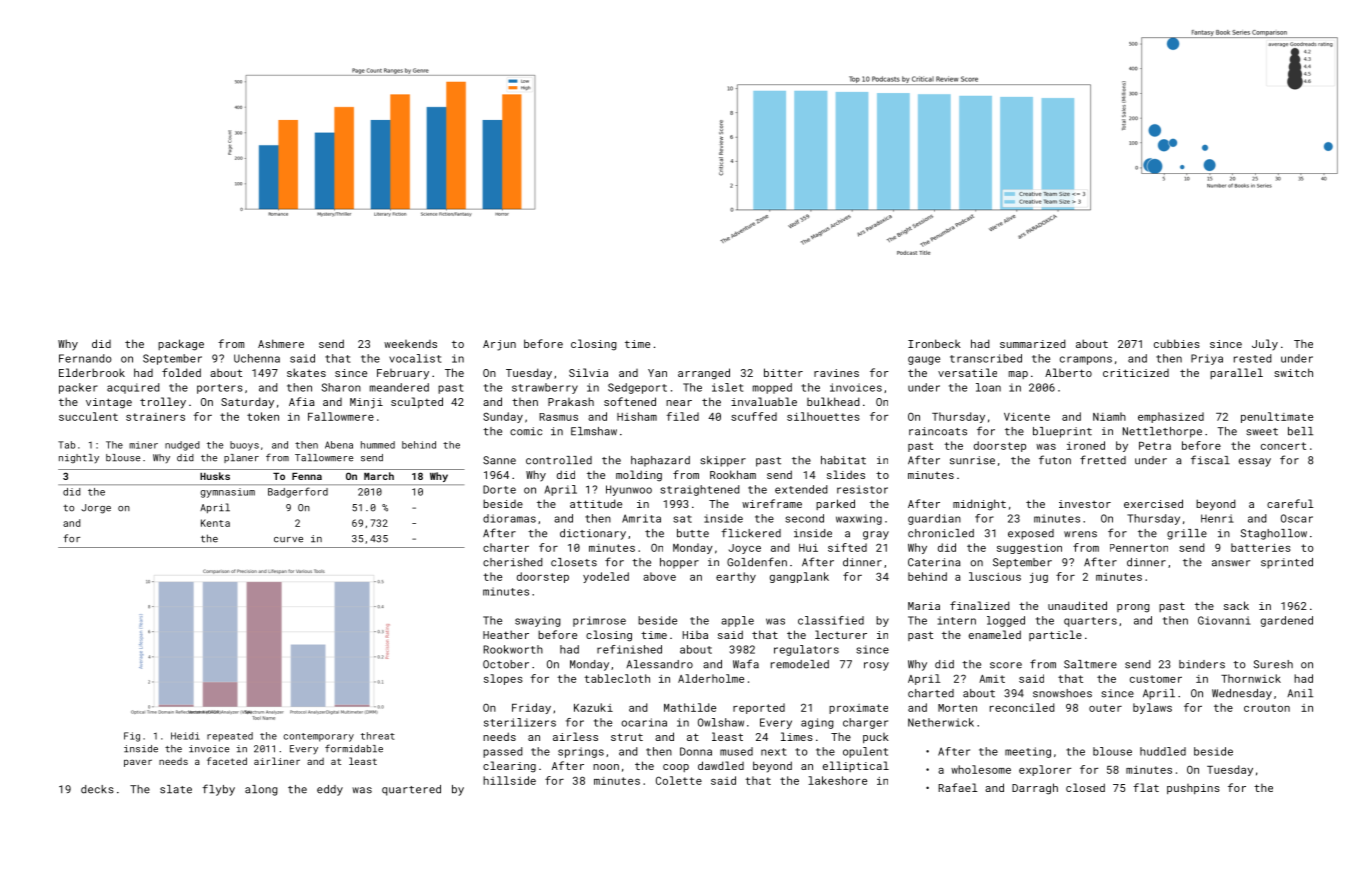  What do you see at coordinates (1293, 372) in the document?
I see `switch` at bounding box center [1293, 372].
